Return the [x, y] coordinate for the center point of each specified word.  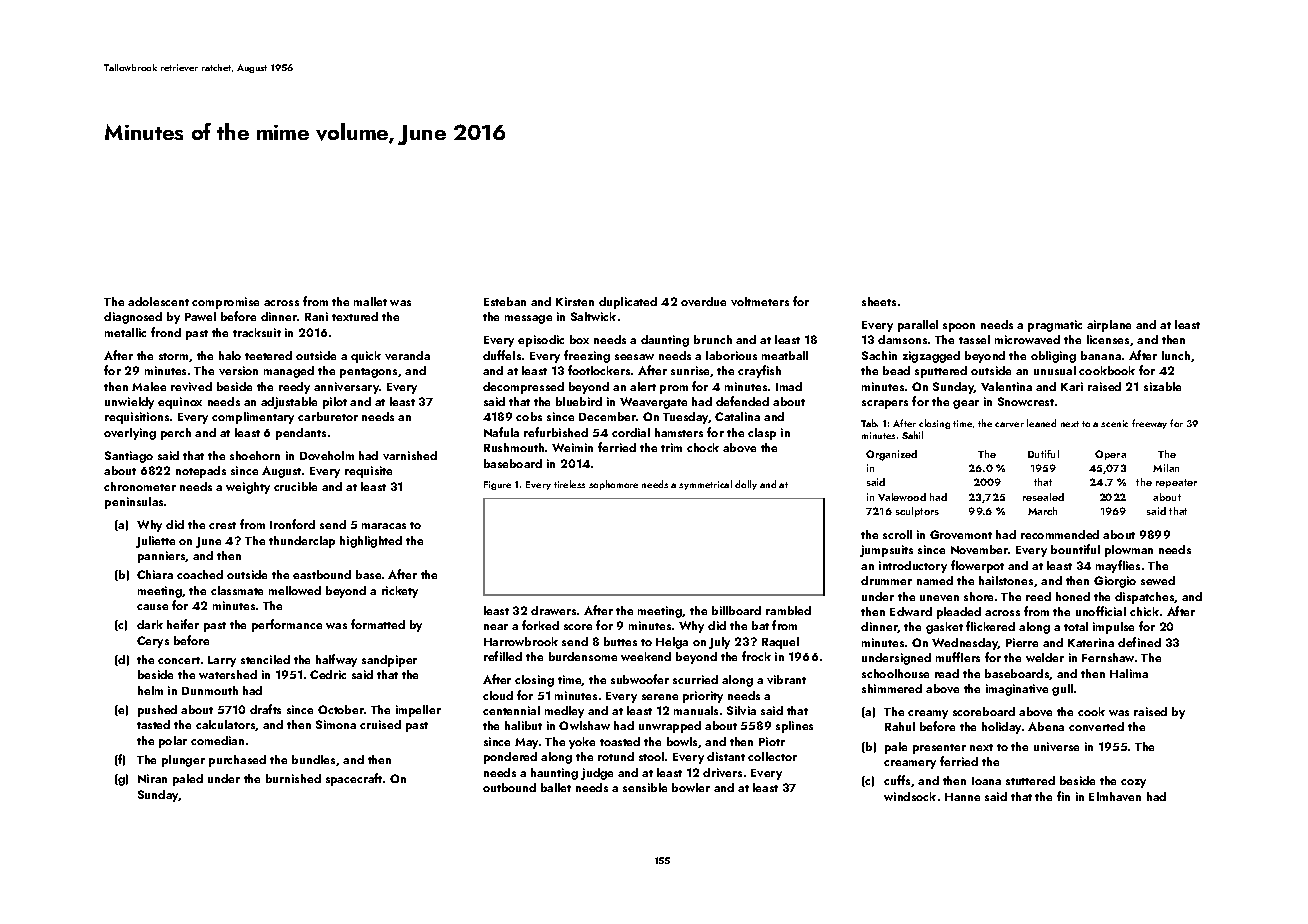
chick [1144, 611]
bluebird [579, 401]
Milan [1166, 468]
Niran [152, 778]
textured [355, 316]
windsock [910, 796]
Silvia [741, 710]
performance [287, 625]
